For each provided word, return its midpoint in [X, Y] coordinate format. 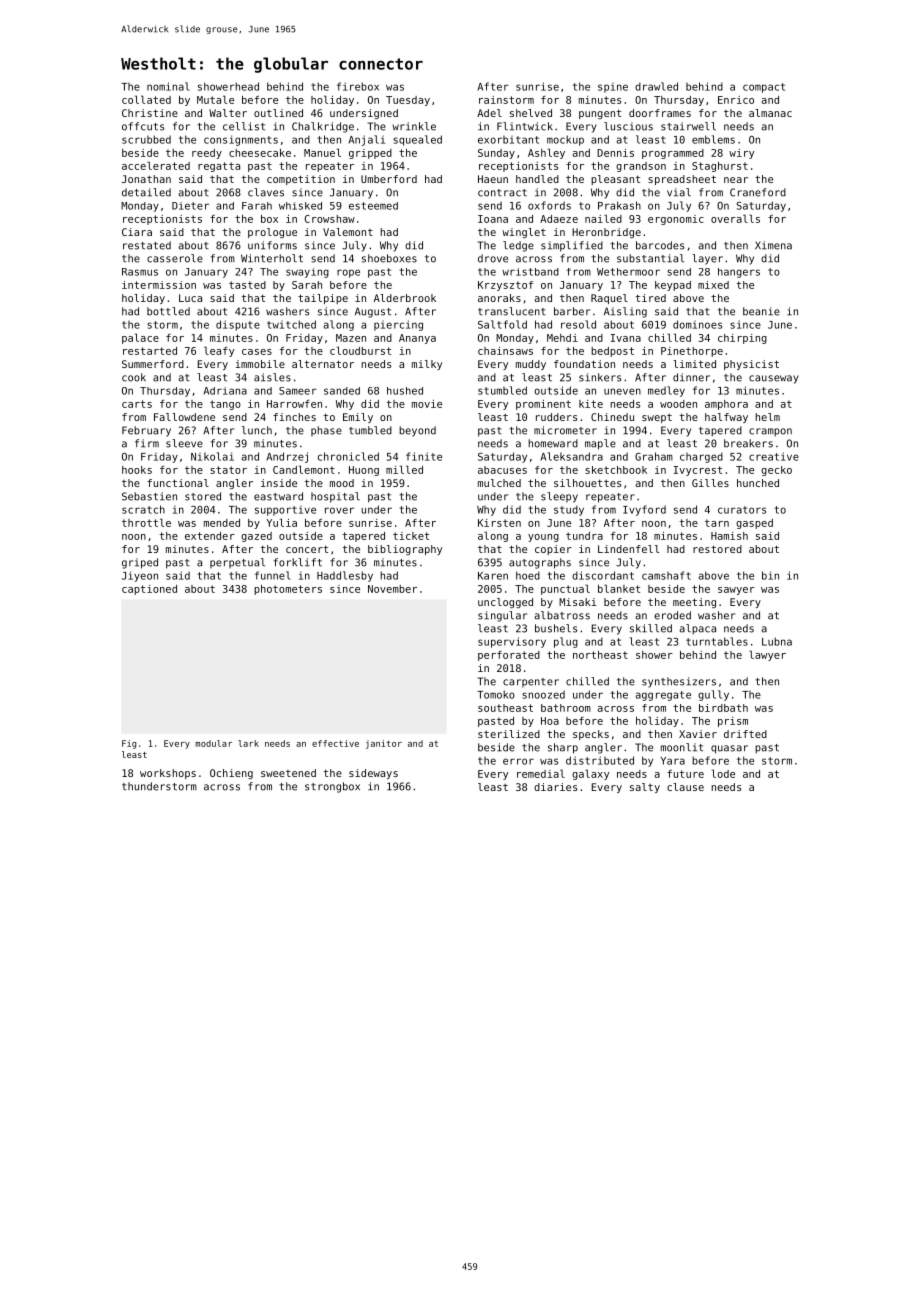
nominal [168, 86]
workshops [168, 774]
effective [335, 743]
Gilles [710, 483]
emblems [713, 139]
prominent [543, 405]
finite [424, 456]
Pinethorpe [692, 352]
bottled [168, 311]
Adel [489, 113]
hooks [137, 470]
